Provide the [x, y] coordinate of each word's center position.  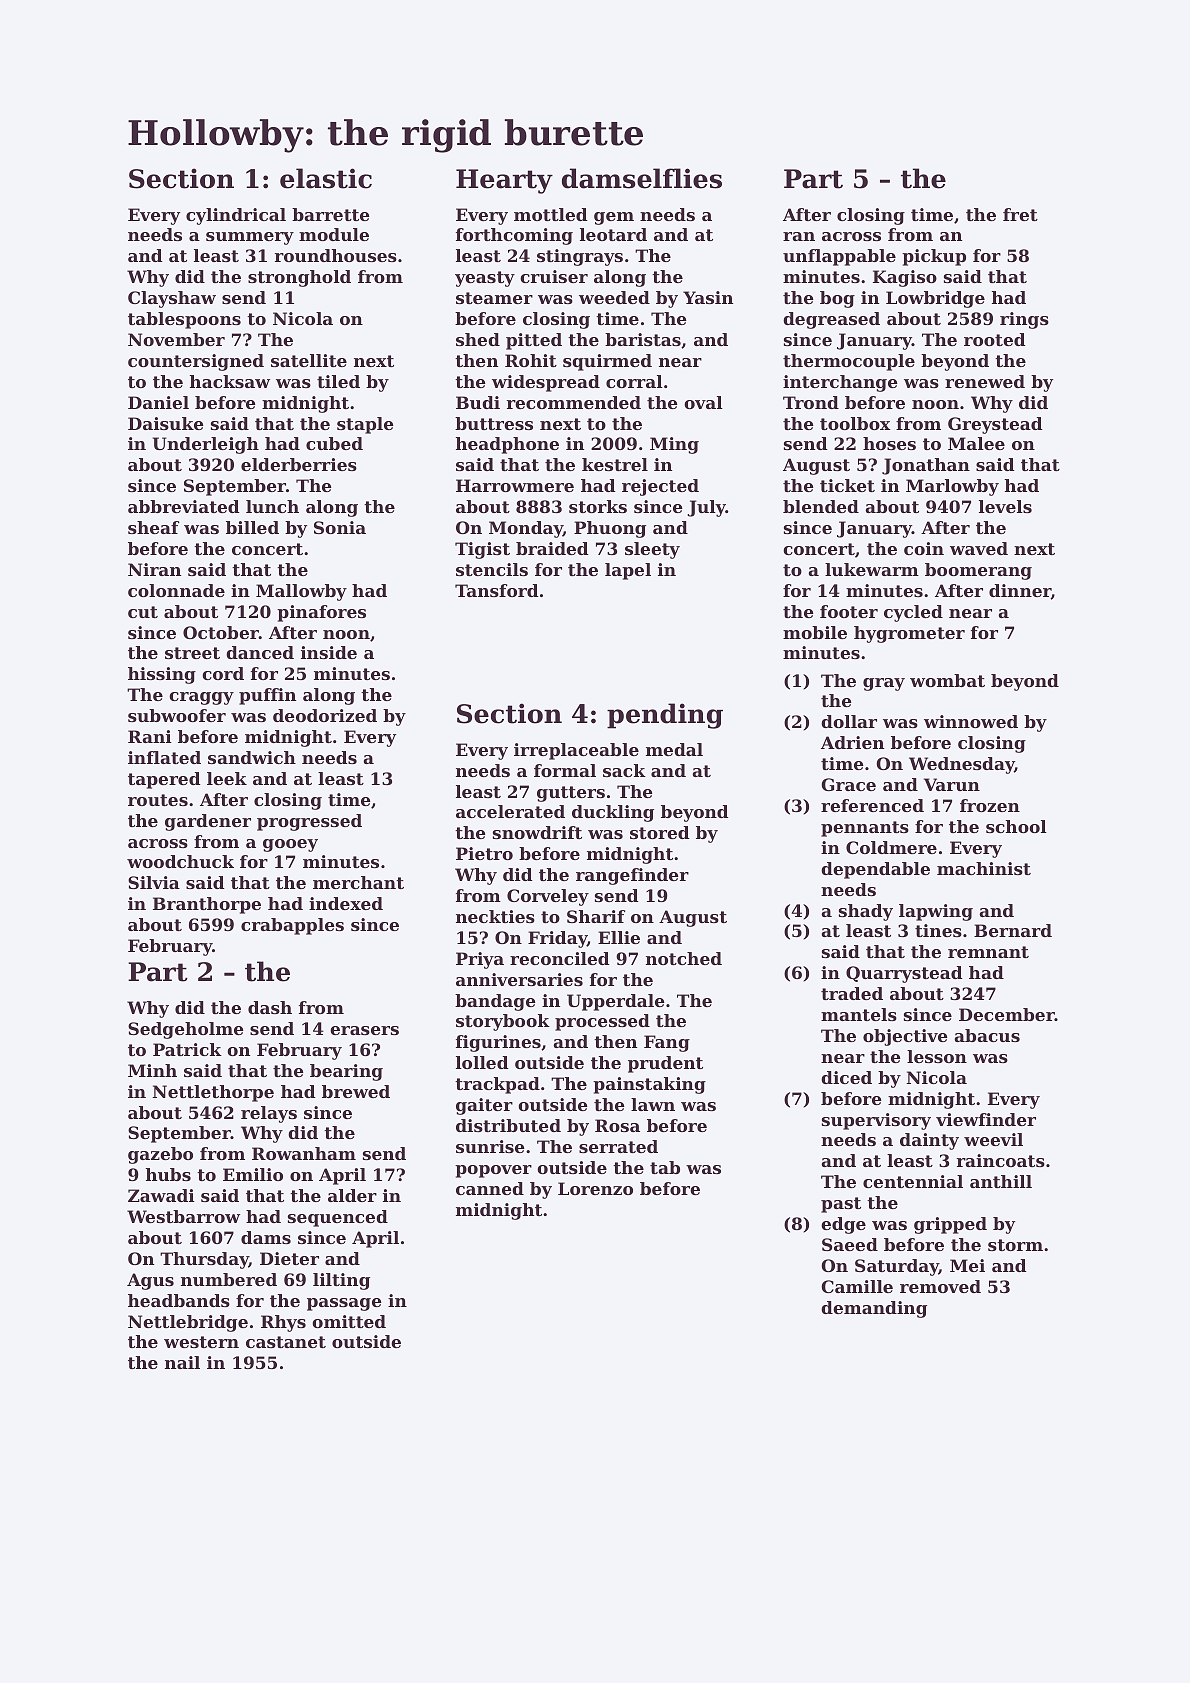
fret [1020, 214]
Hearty [504, 181]
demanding [874, 1309]
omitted [349, 1321]
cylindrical [236, 216]
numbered [229, 1279]
